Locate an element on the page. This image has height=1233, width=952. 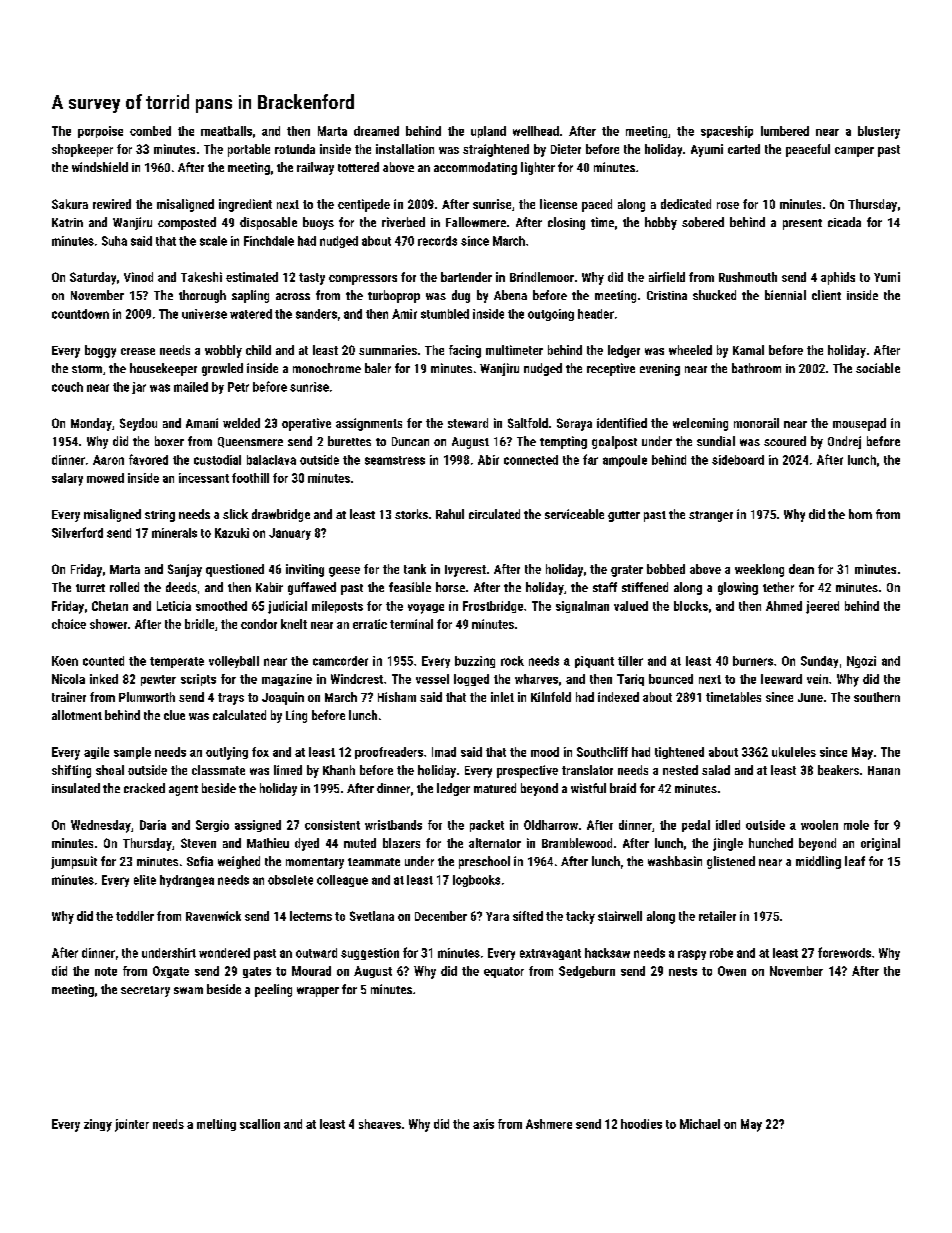
blustery is located at coordinates (879, 132).
